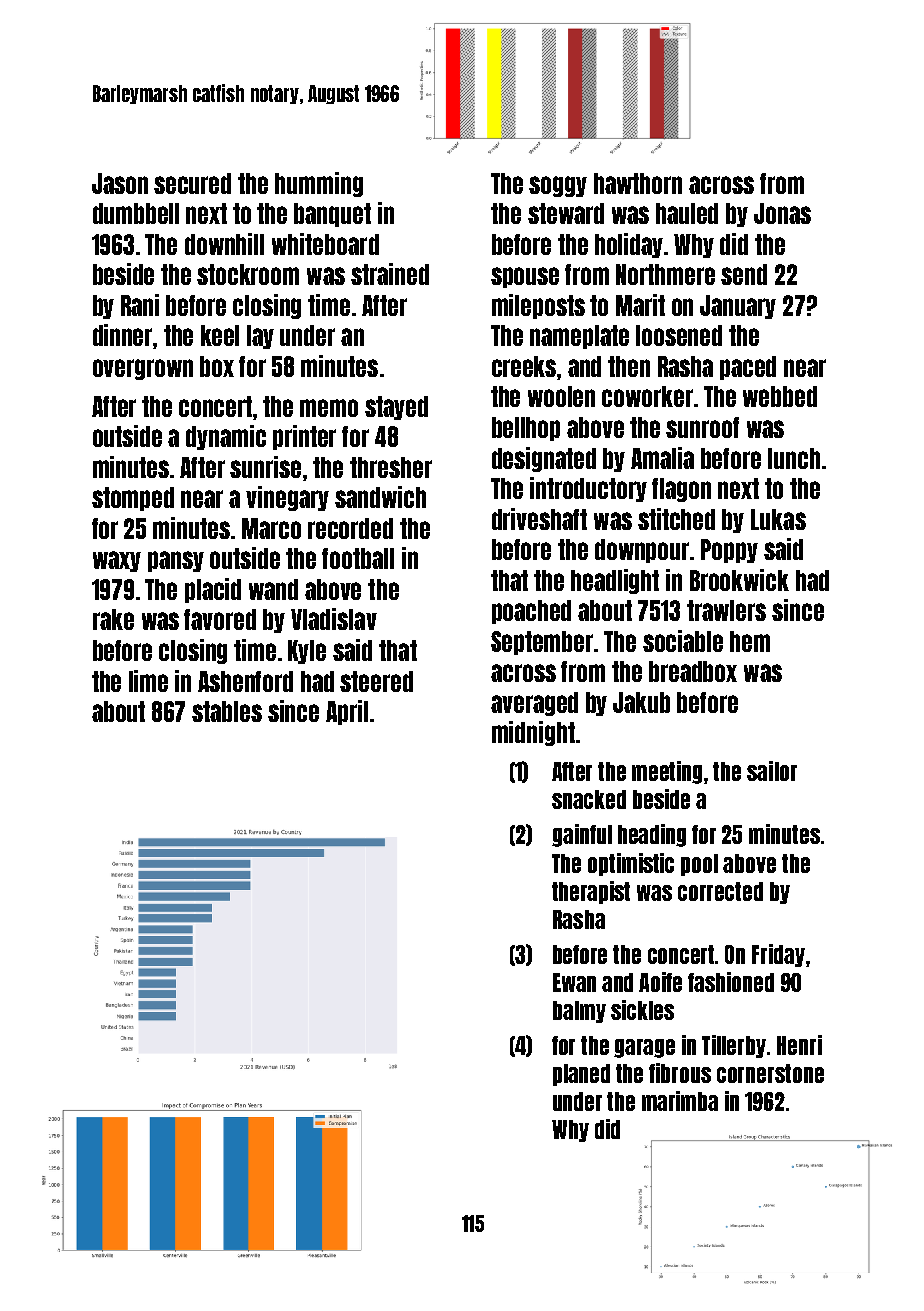 Image resolution: width=924 pixels, height=1311 pixels. I want to click on marimba, so click(680, 1101).
